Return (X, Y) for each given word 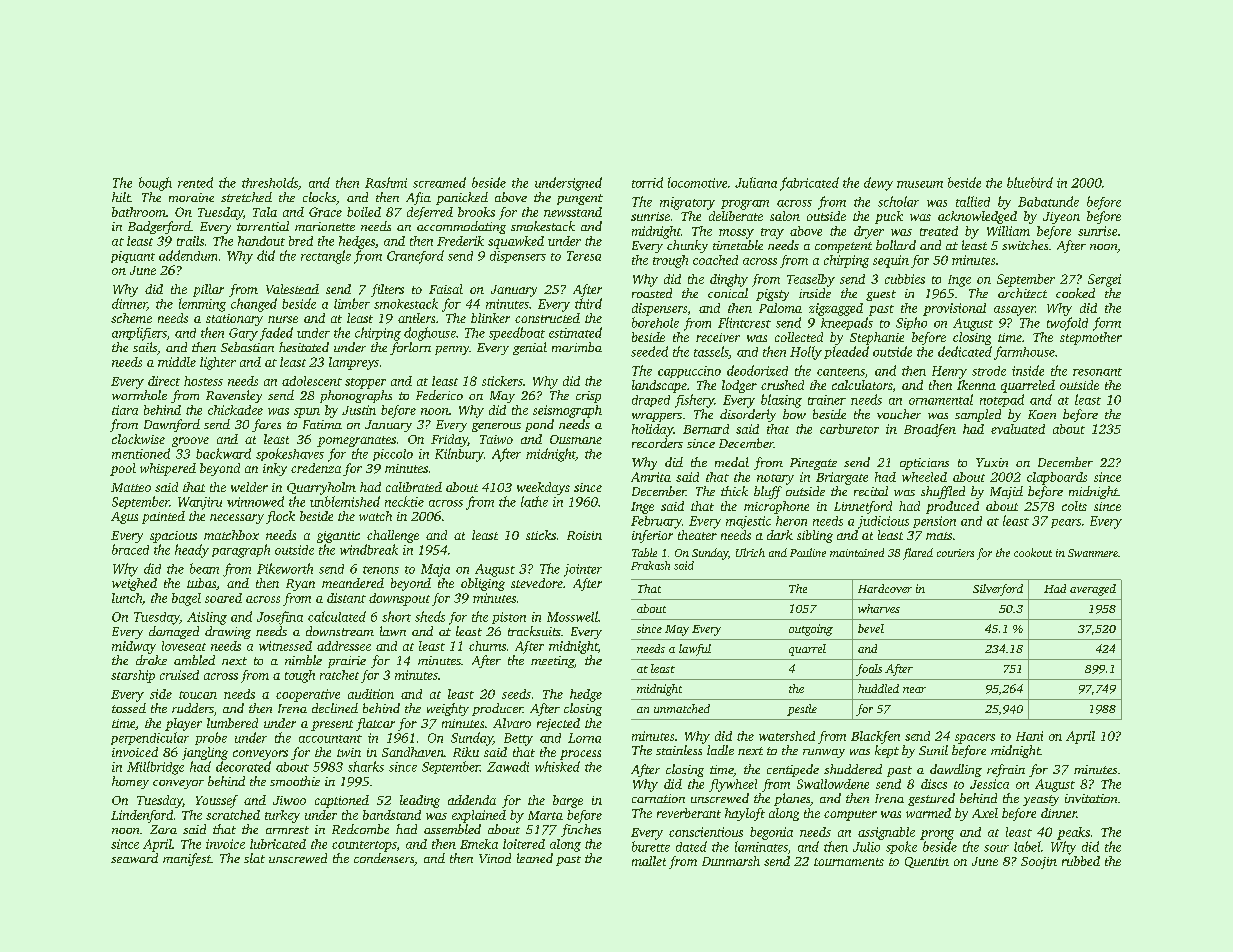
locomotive (697, 182)
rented (195, 182)
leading (420, 801)
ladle (720, 750)
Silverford (998, 590)
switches (1025, 245)
